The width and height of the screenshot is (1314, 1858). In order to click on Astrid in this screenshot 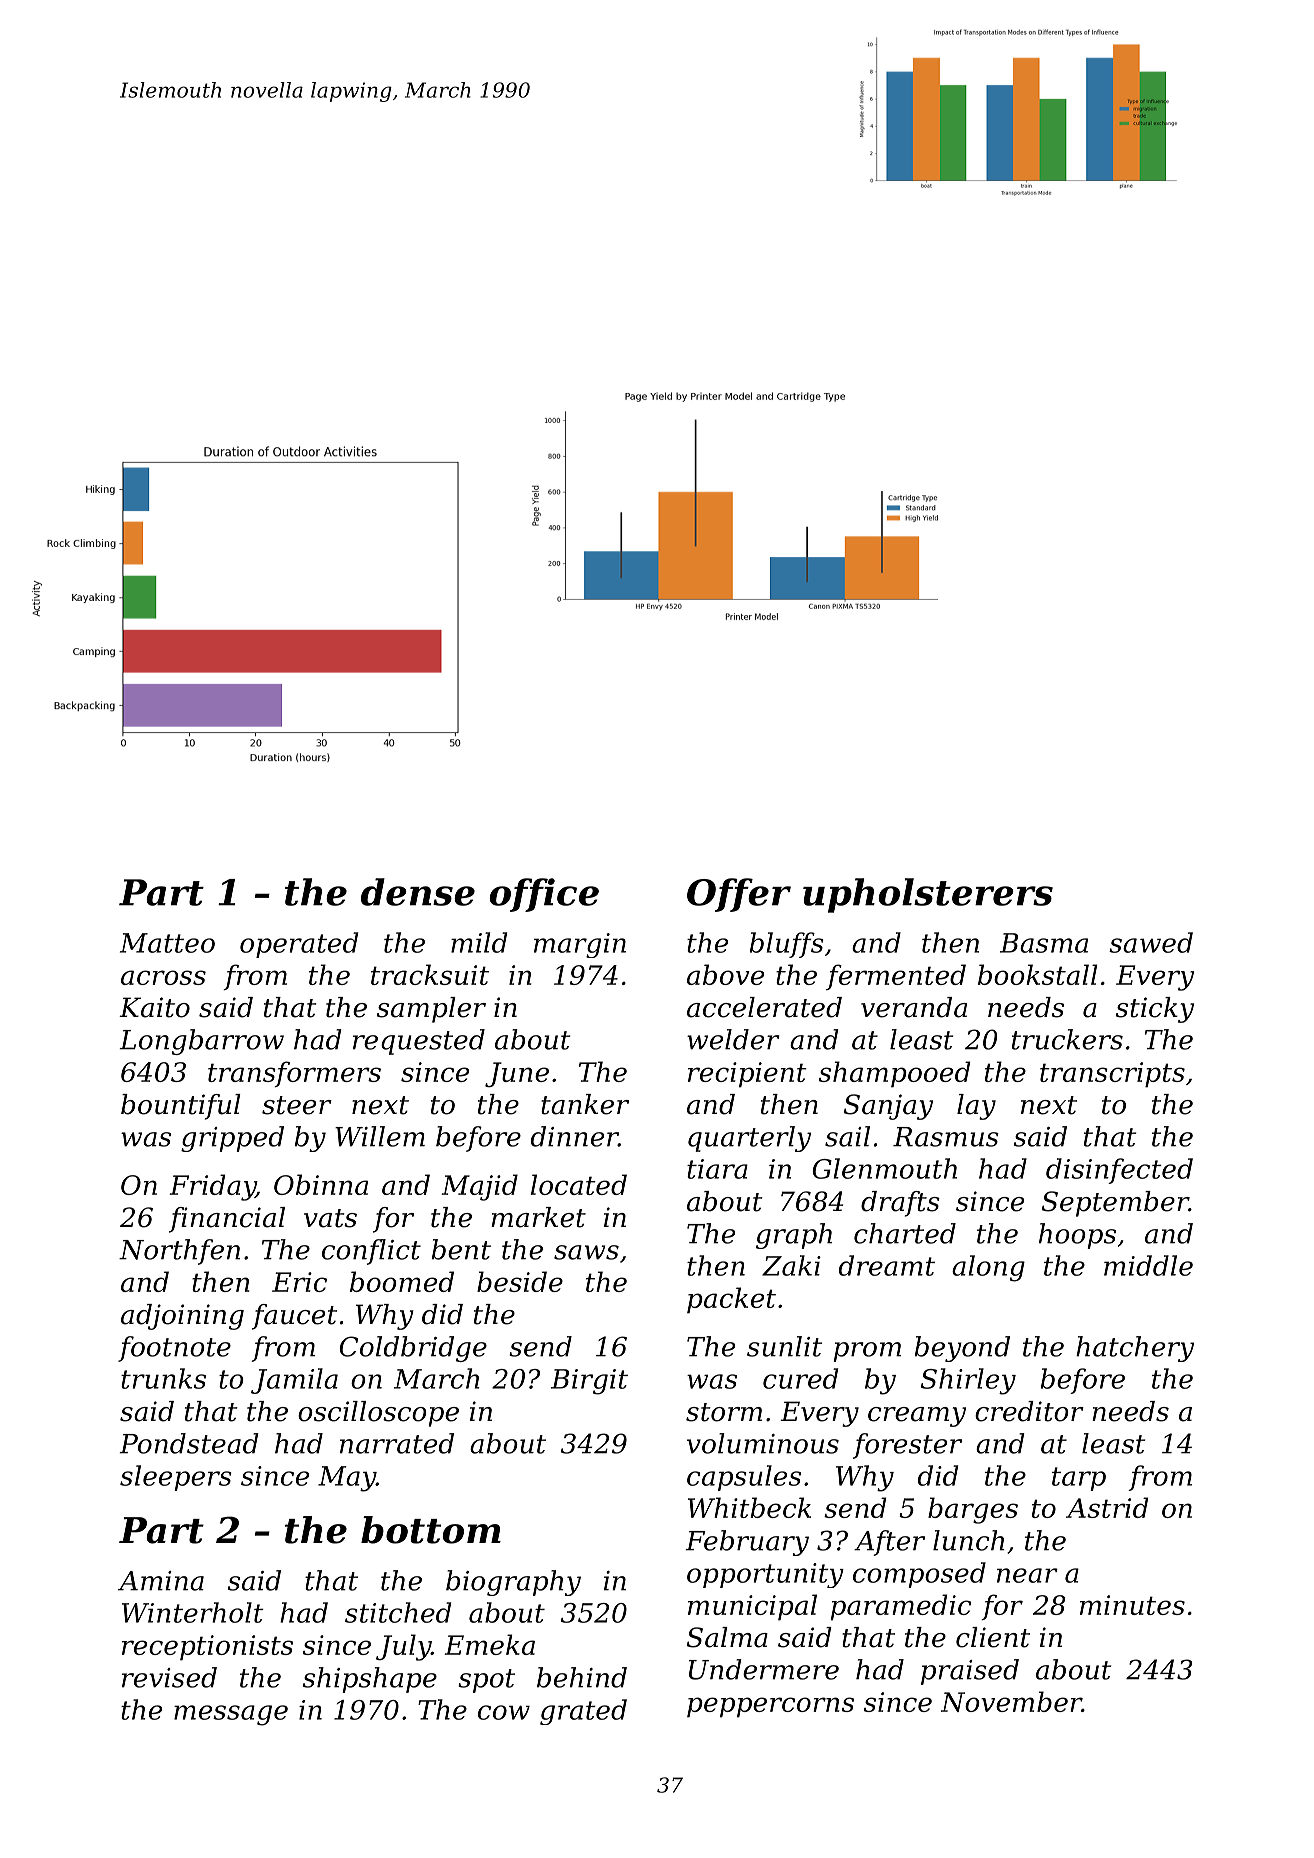, I will do `click(1107, 1507)`.
